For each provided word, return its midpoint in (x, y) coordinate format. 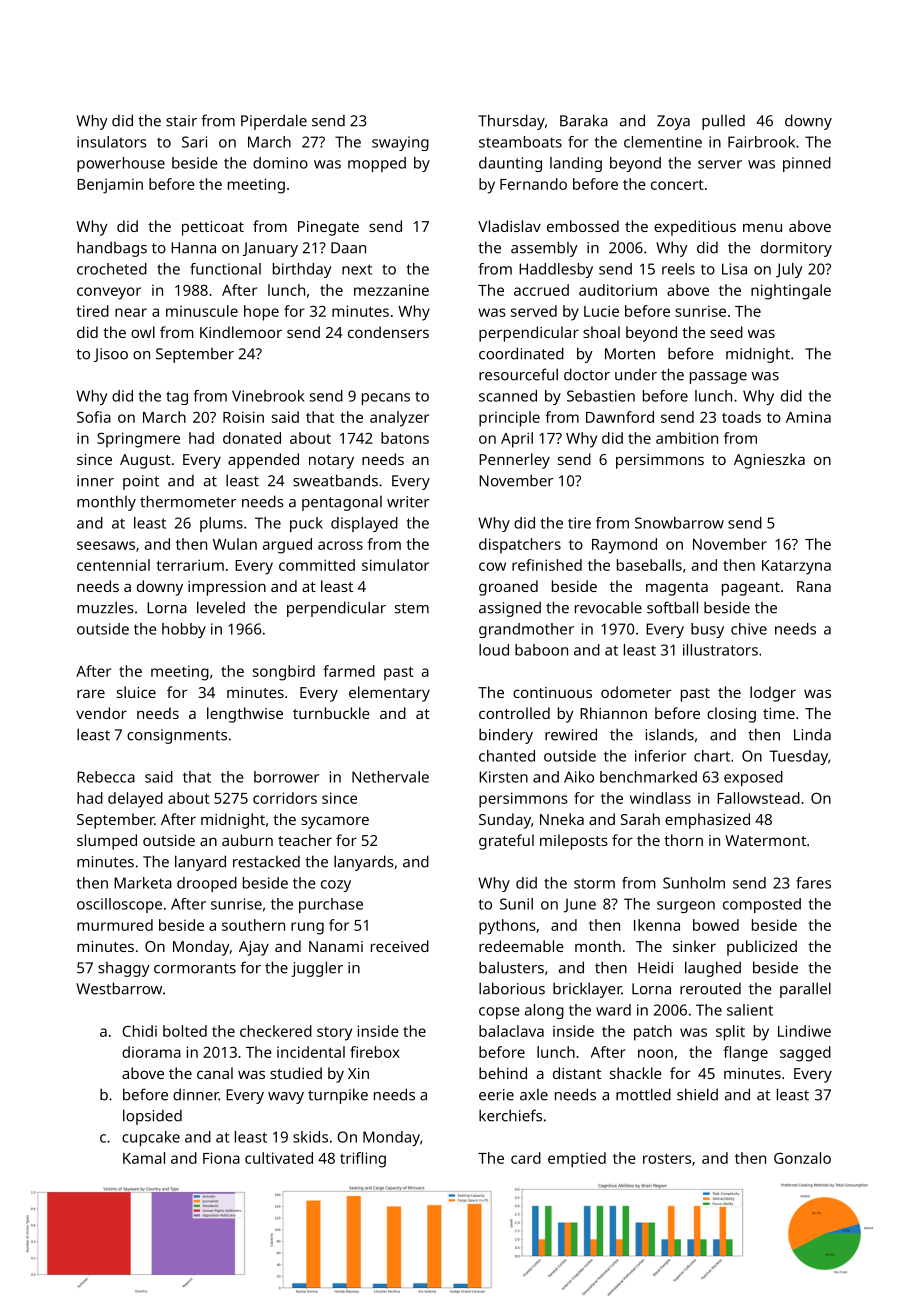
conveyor (109, 293)
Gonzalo (802, 1158)
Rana (814, 586)
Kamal (144, 1158)
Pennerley (514, 461)
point (141, 482)
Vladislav (509, 226)
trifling (363, 1160)
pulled (723, 122)
